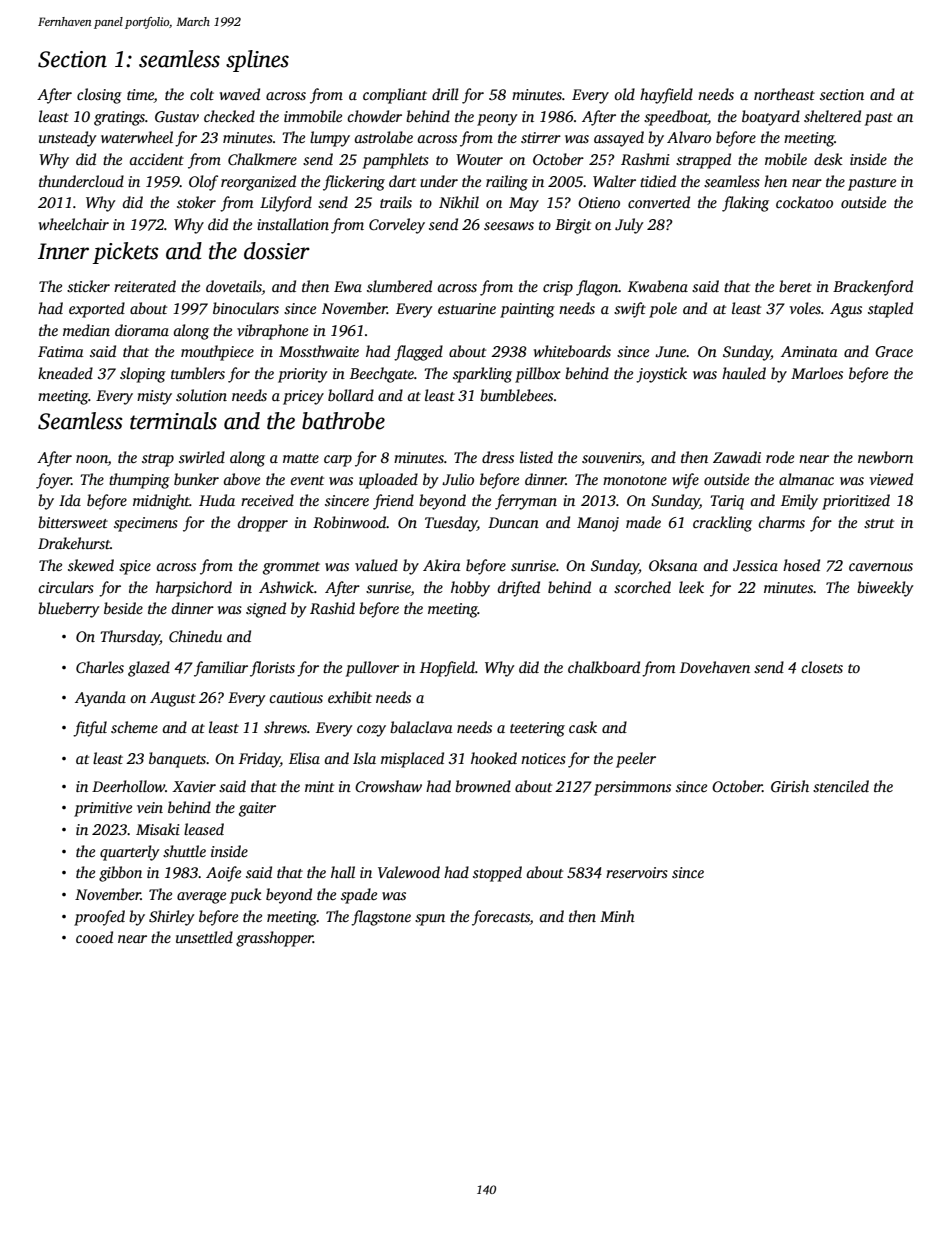  Describe the element at coordinates (330, 139) in the screenshot. I see `lumpy` at that location.
